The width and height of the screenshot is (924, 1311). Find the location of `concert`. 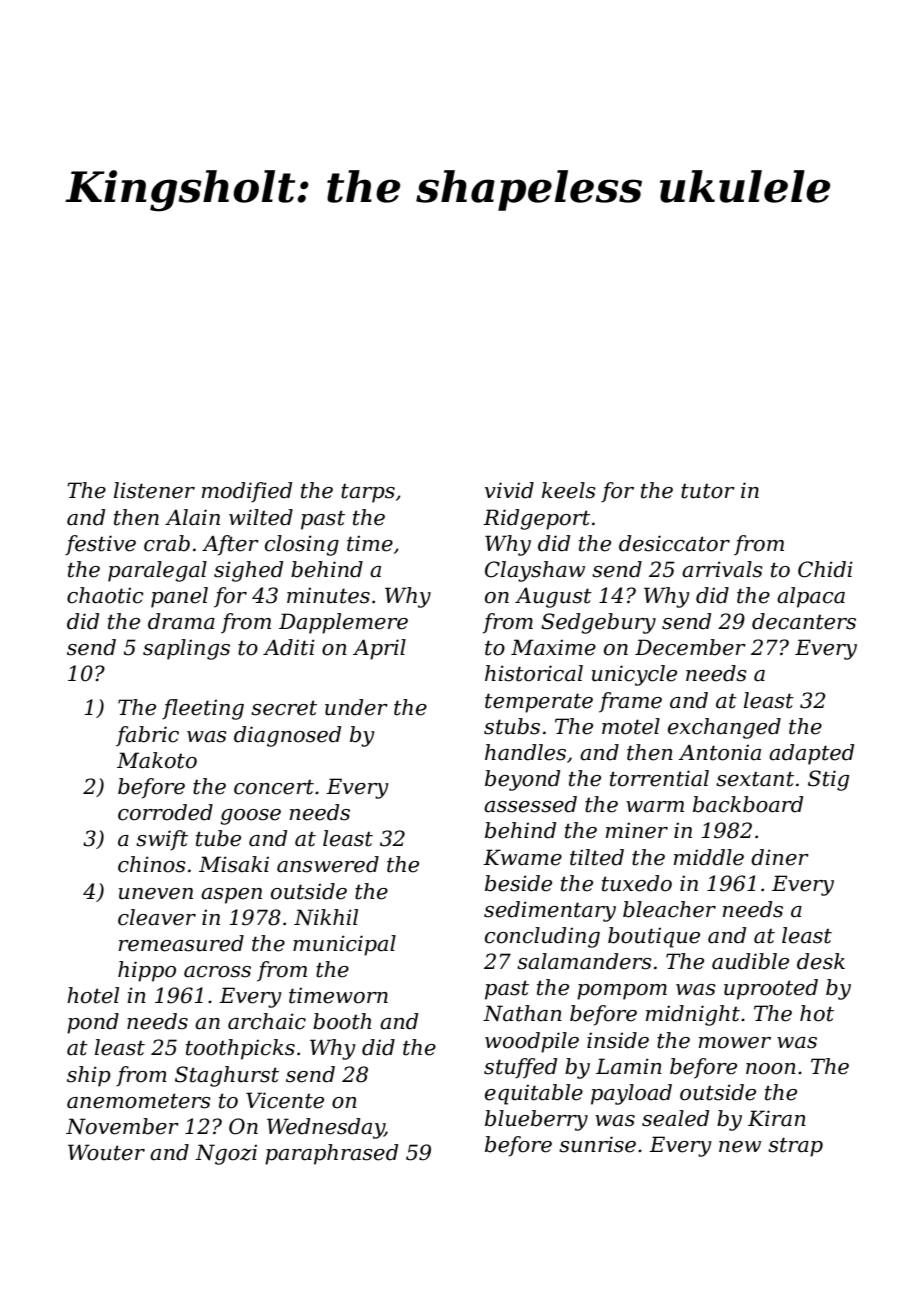

concert is located at coordinates (274, 787).
